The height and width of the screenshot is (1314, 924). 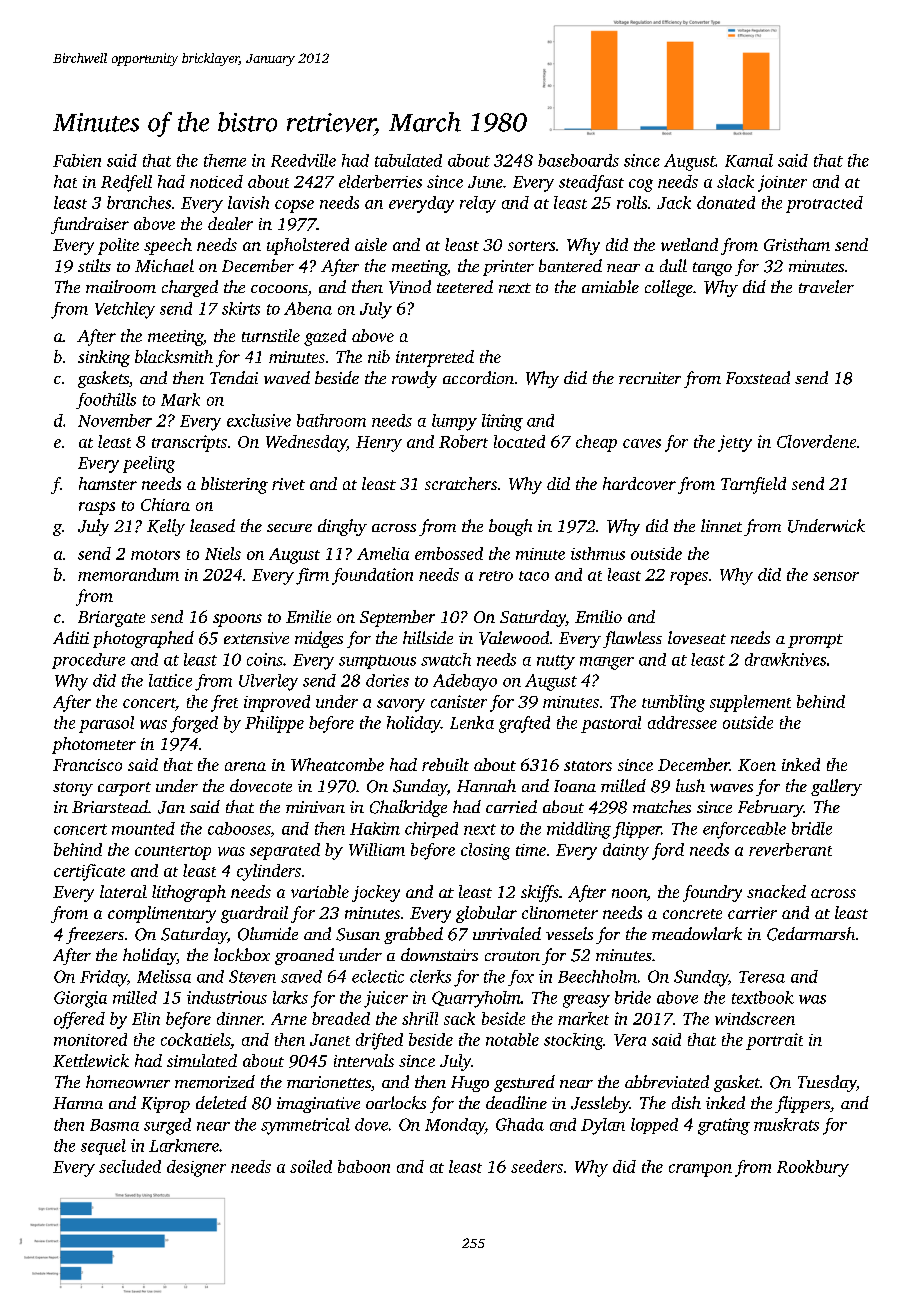 What do you see at coordinates (174, 356) in the screenshot?
I see `blacksmith` at bounding box center [174, 356].
